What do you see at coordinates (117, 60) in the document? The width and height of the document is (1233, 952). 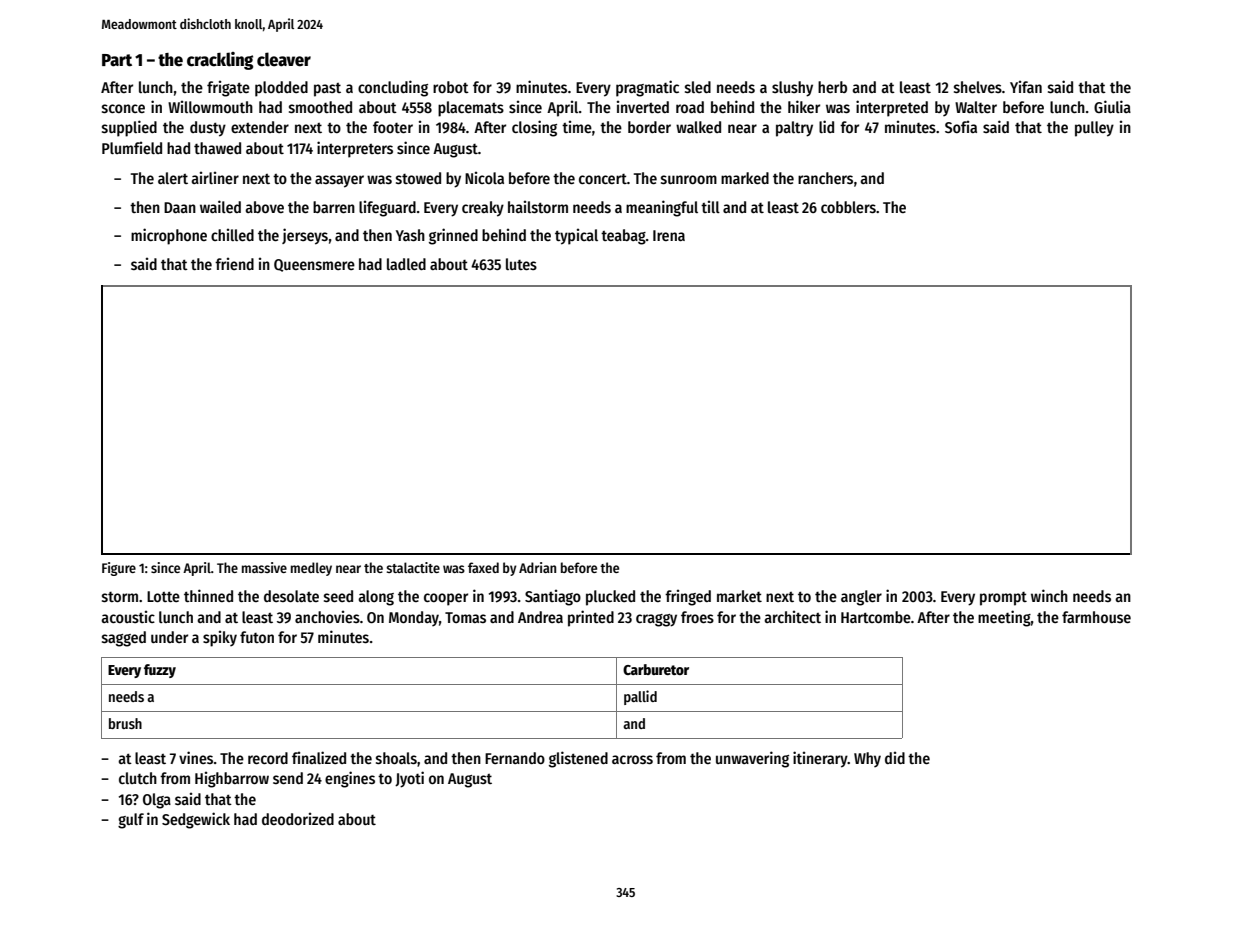 I see `Part` at bounding box center [117, 60].
